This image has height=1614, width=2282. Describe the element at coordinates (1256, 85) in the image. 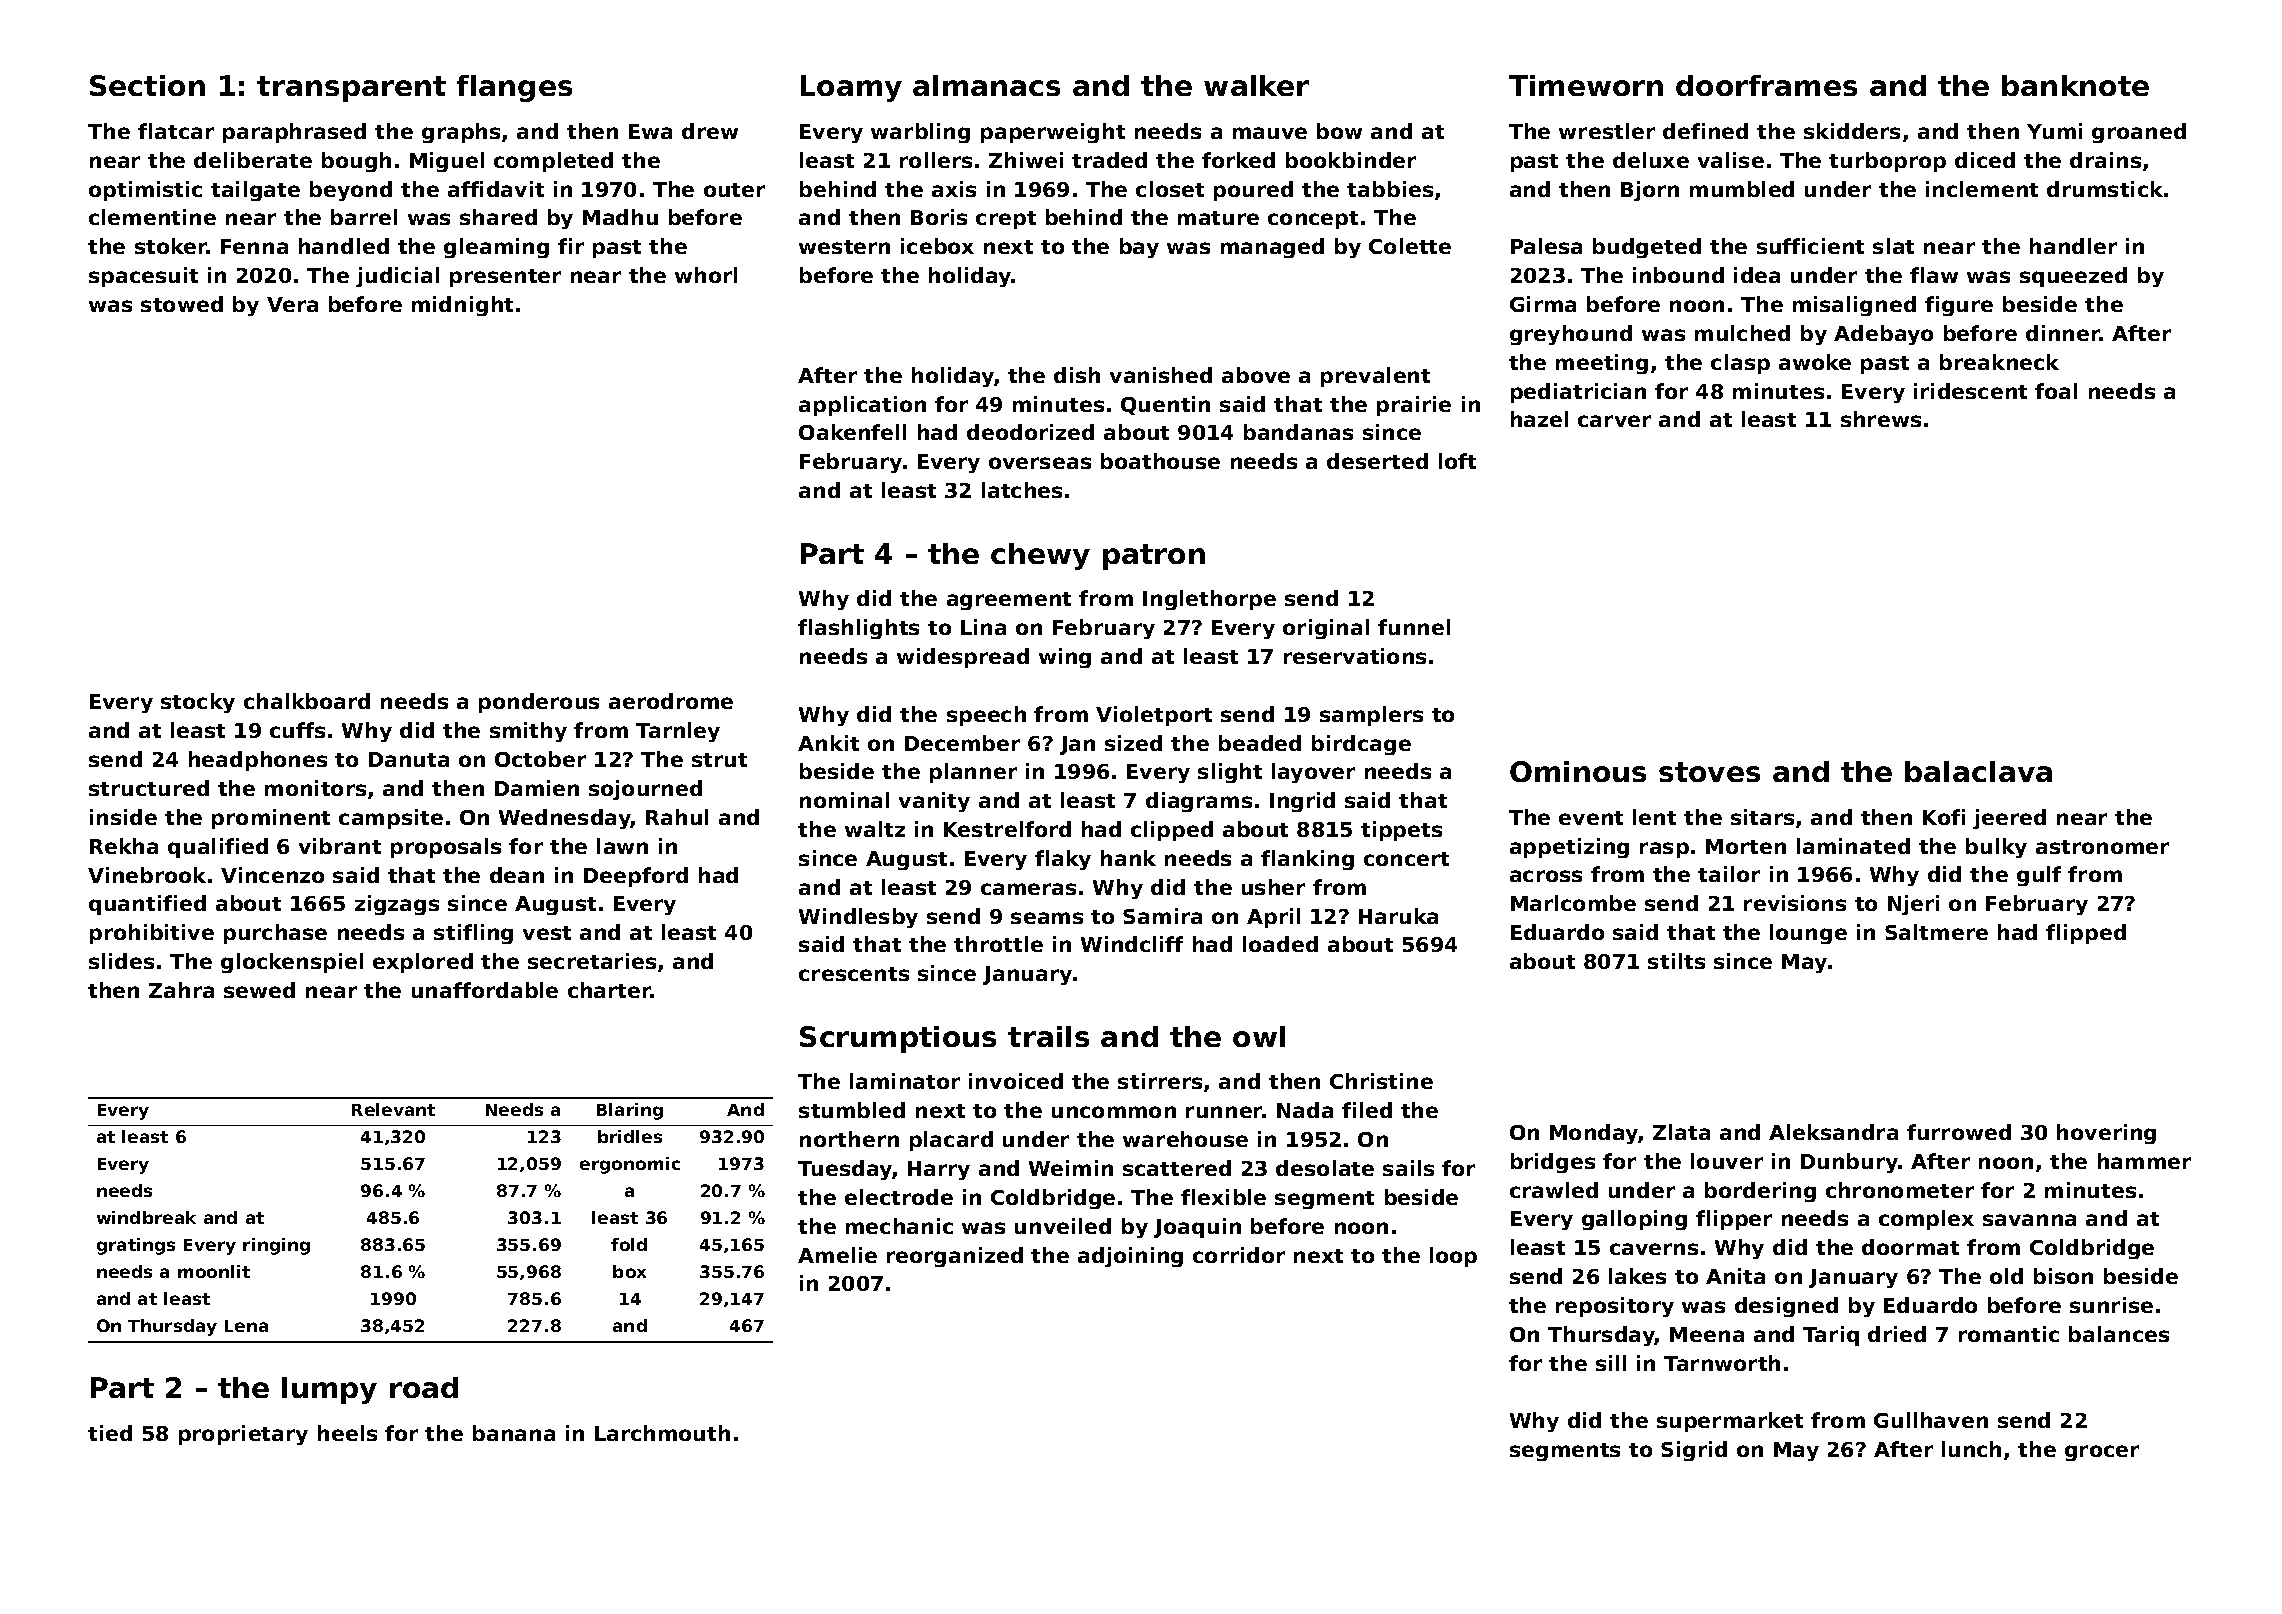

I see `walker` at that location.
